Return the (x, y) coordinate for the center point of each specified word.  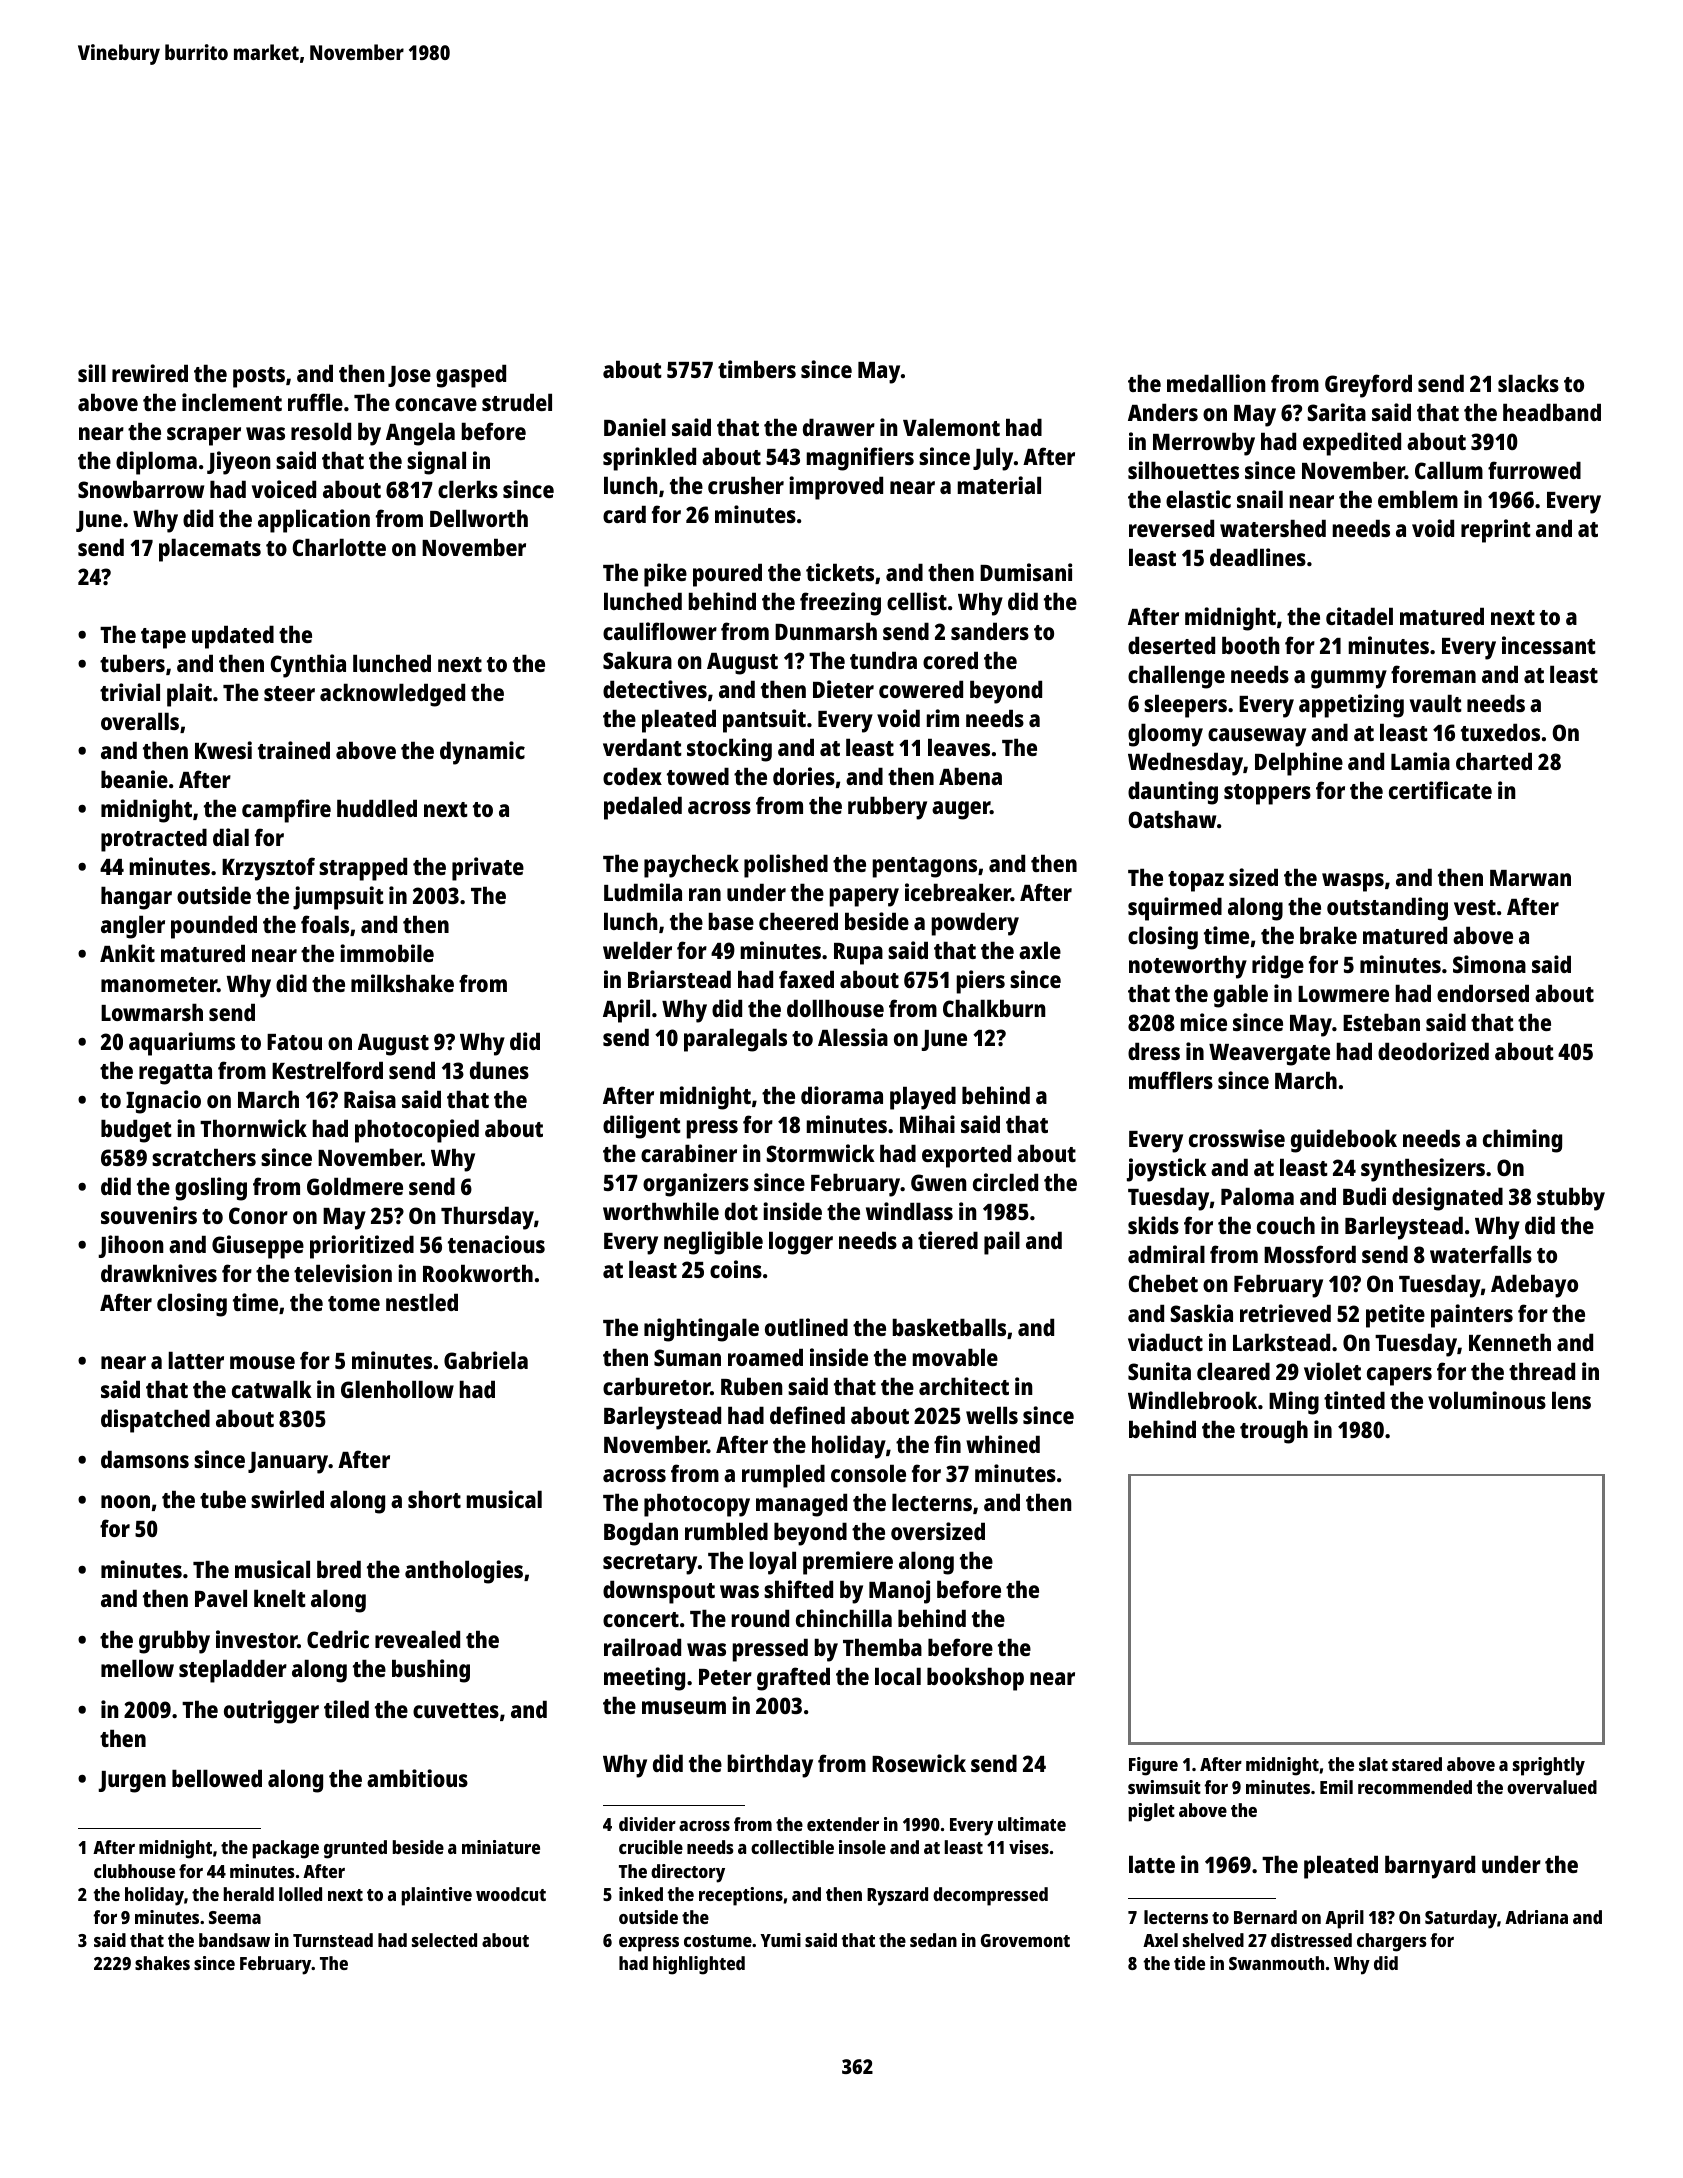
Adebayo (1534, 1286)
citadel (1359, 616)
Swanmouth (1276, 1963)
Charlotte (339, 547)
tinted (1354, 1400)
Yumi (780, 1940)
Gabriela (486, 1360)
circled (1005, 1182)
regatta (175, 1074)
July (993, 459)
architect (964, 1386)
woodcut (511, 1894)
